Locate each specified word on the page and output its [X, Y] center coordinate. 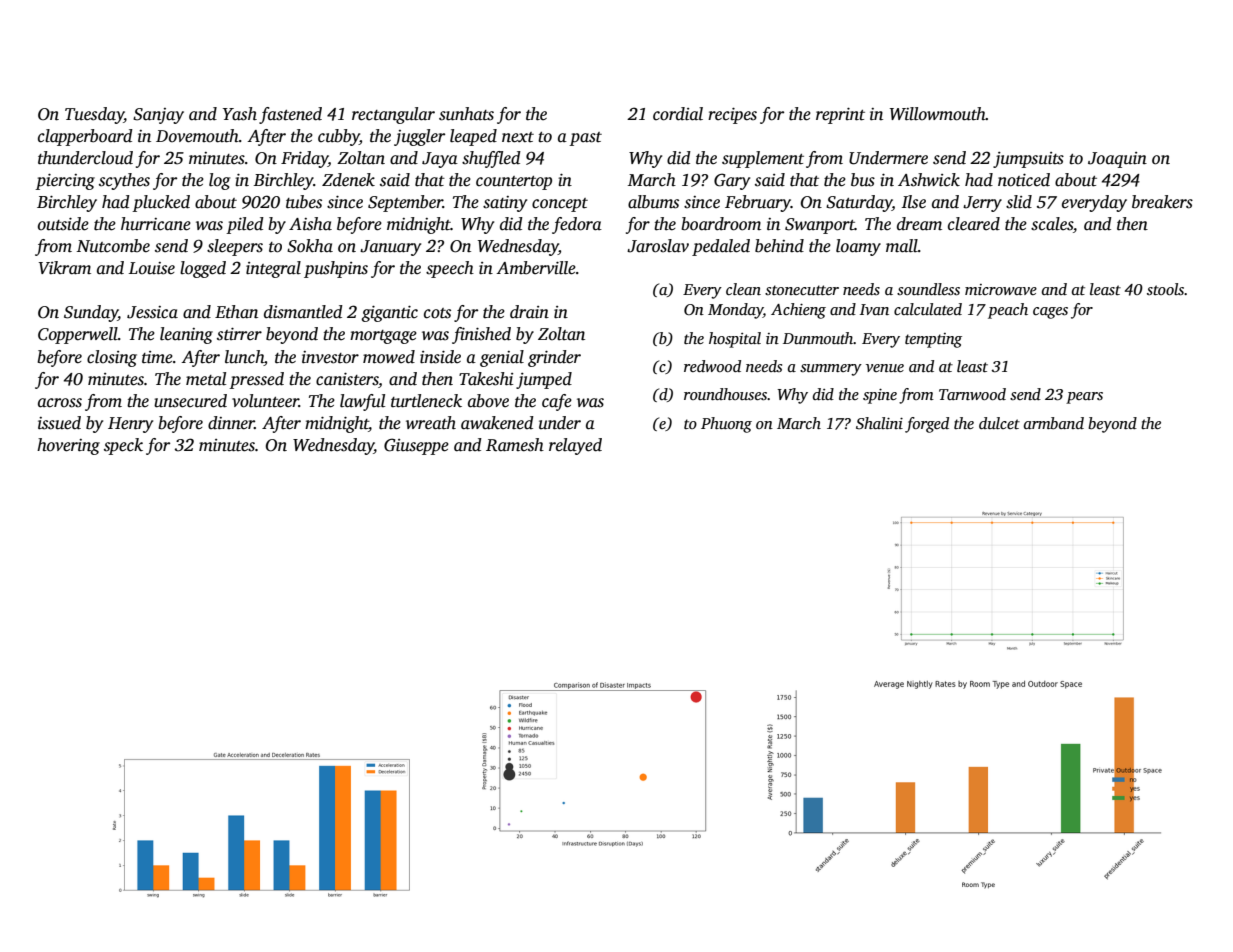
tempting [933, 340]
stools [1165, 289]
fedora [577, 225]
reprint [840, 115]
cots [437, 313]
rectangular [393, 115]
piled [245, 225]
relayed [575, 446]
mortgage [383, 337]
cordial [678, 114]
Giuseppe [416, 446]
